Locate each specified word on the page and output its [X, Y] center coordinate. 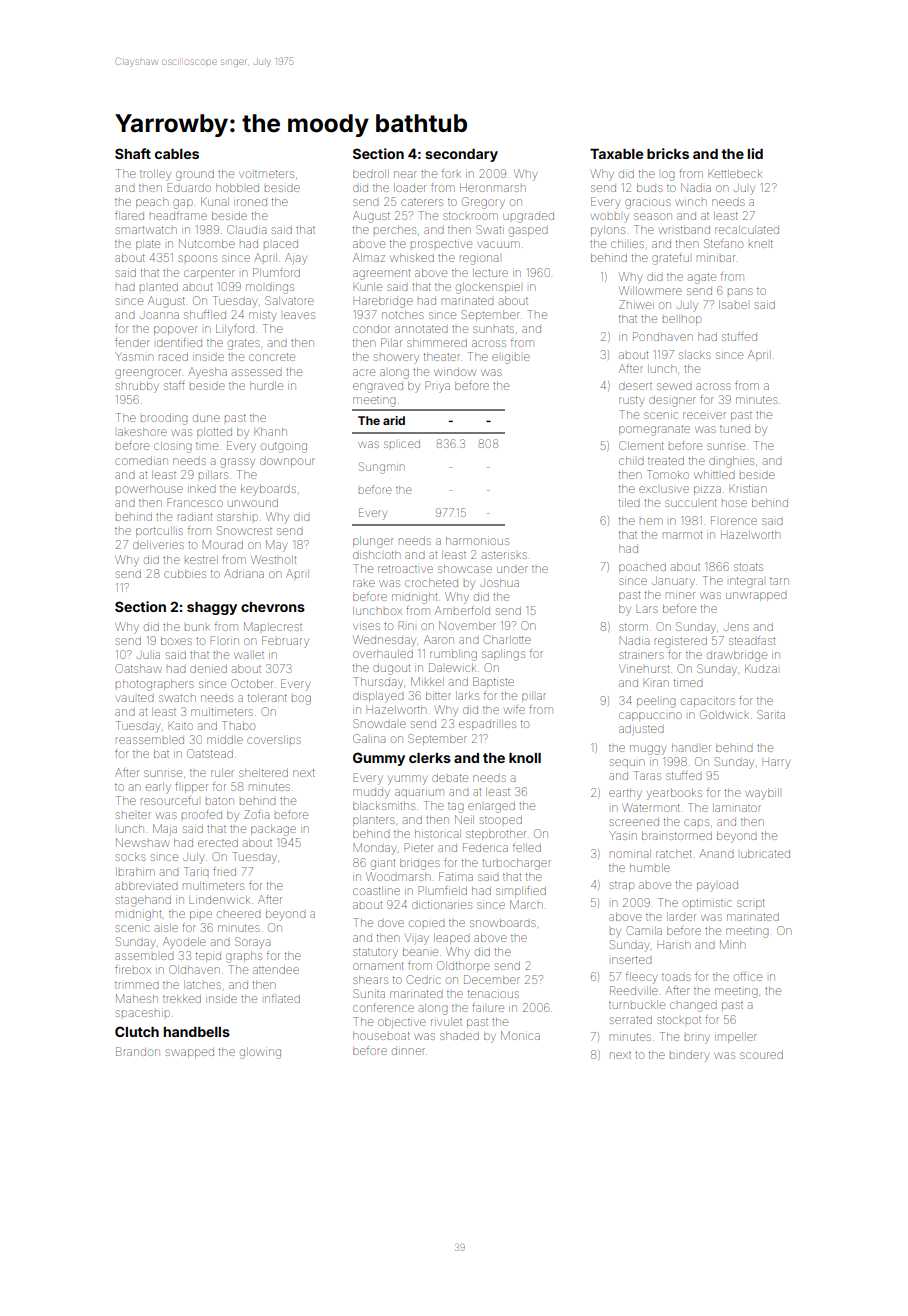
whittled [714, 475]
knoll [525, 758]
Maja [165, 829]
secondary [461, 155]
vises [366, 626]
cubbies [185, 574]
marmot [682, 535]
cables [177, 154]
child [631, 461]
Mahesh [137, 998]
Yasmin [133, 356]
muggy [648, 750]
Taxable [616, 154]
